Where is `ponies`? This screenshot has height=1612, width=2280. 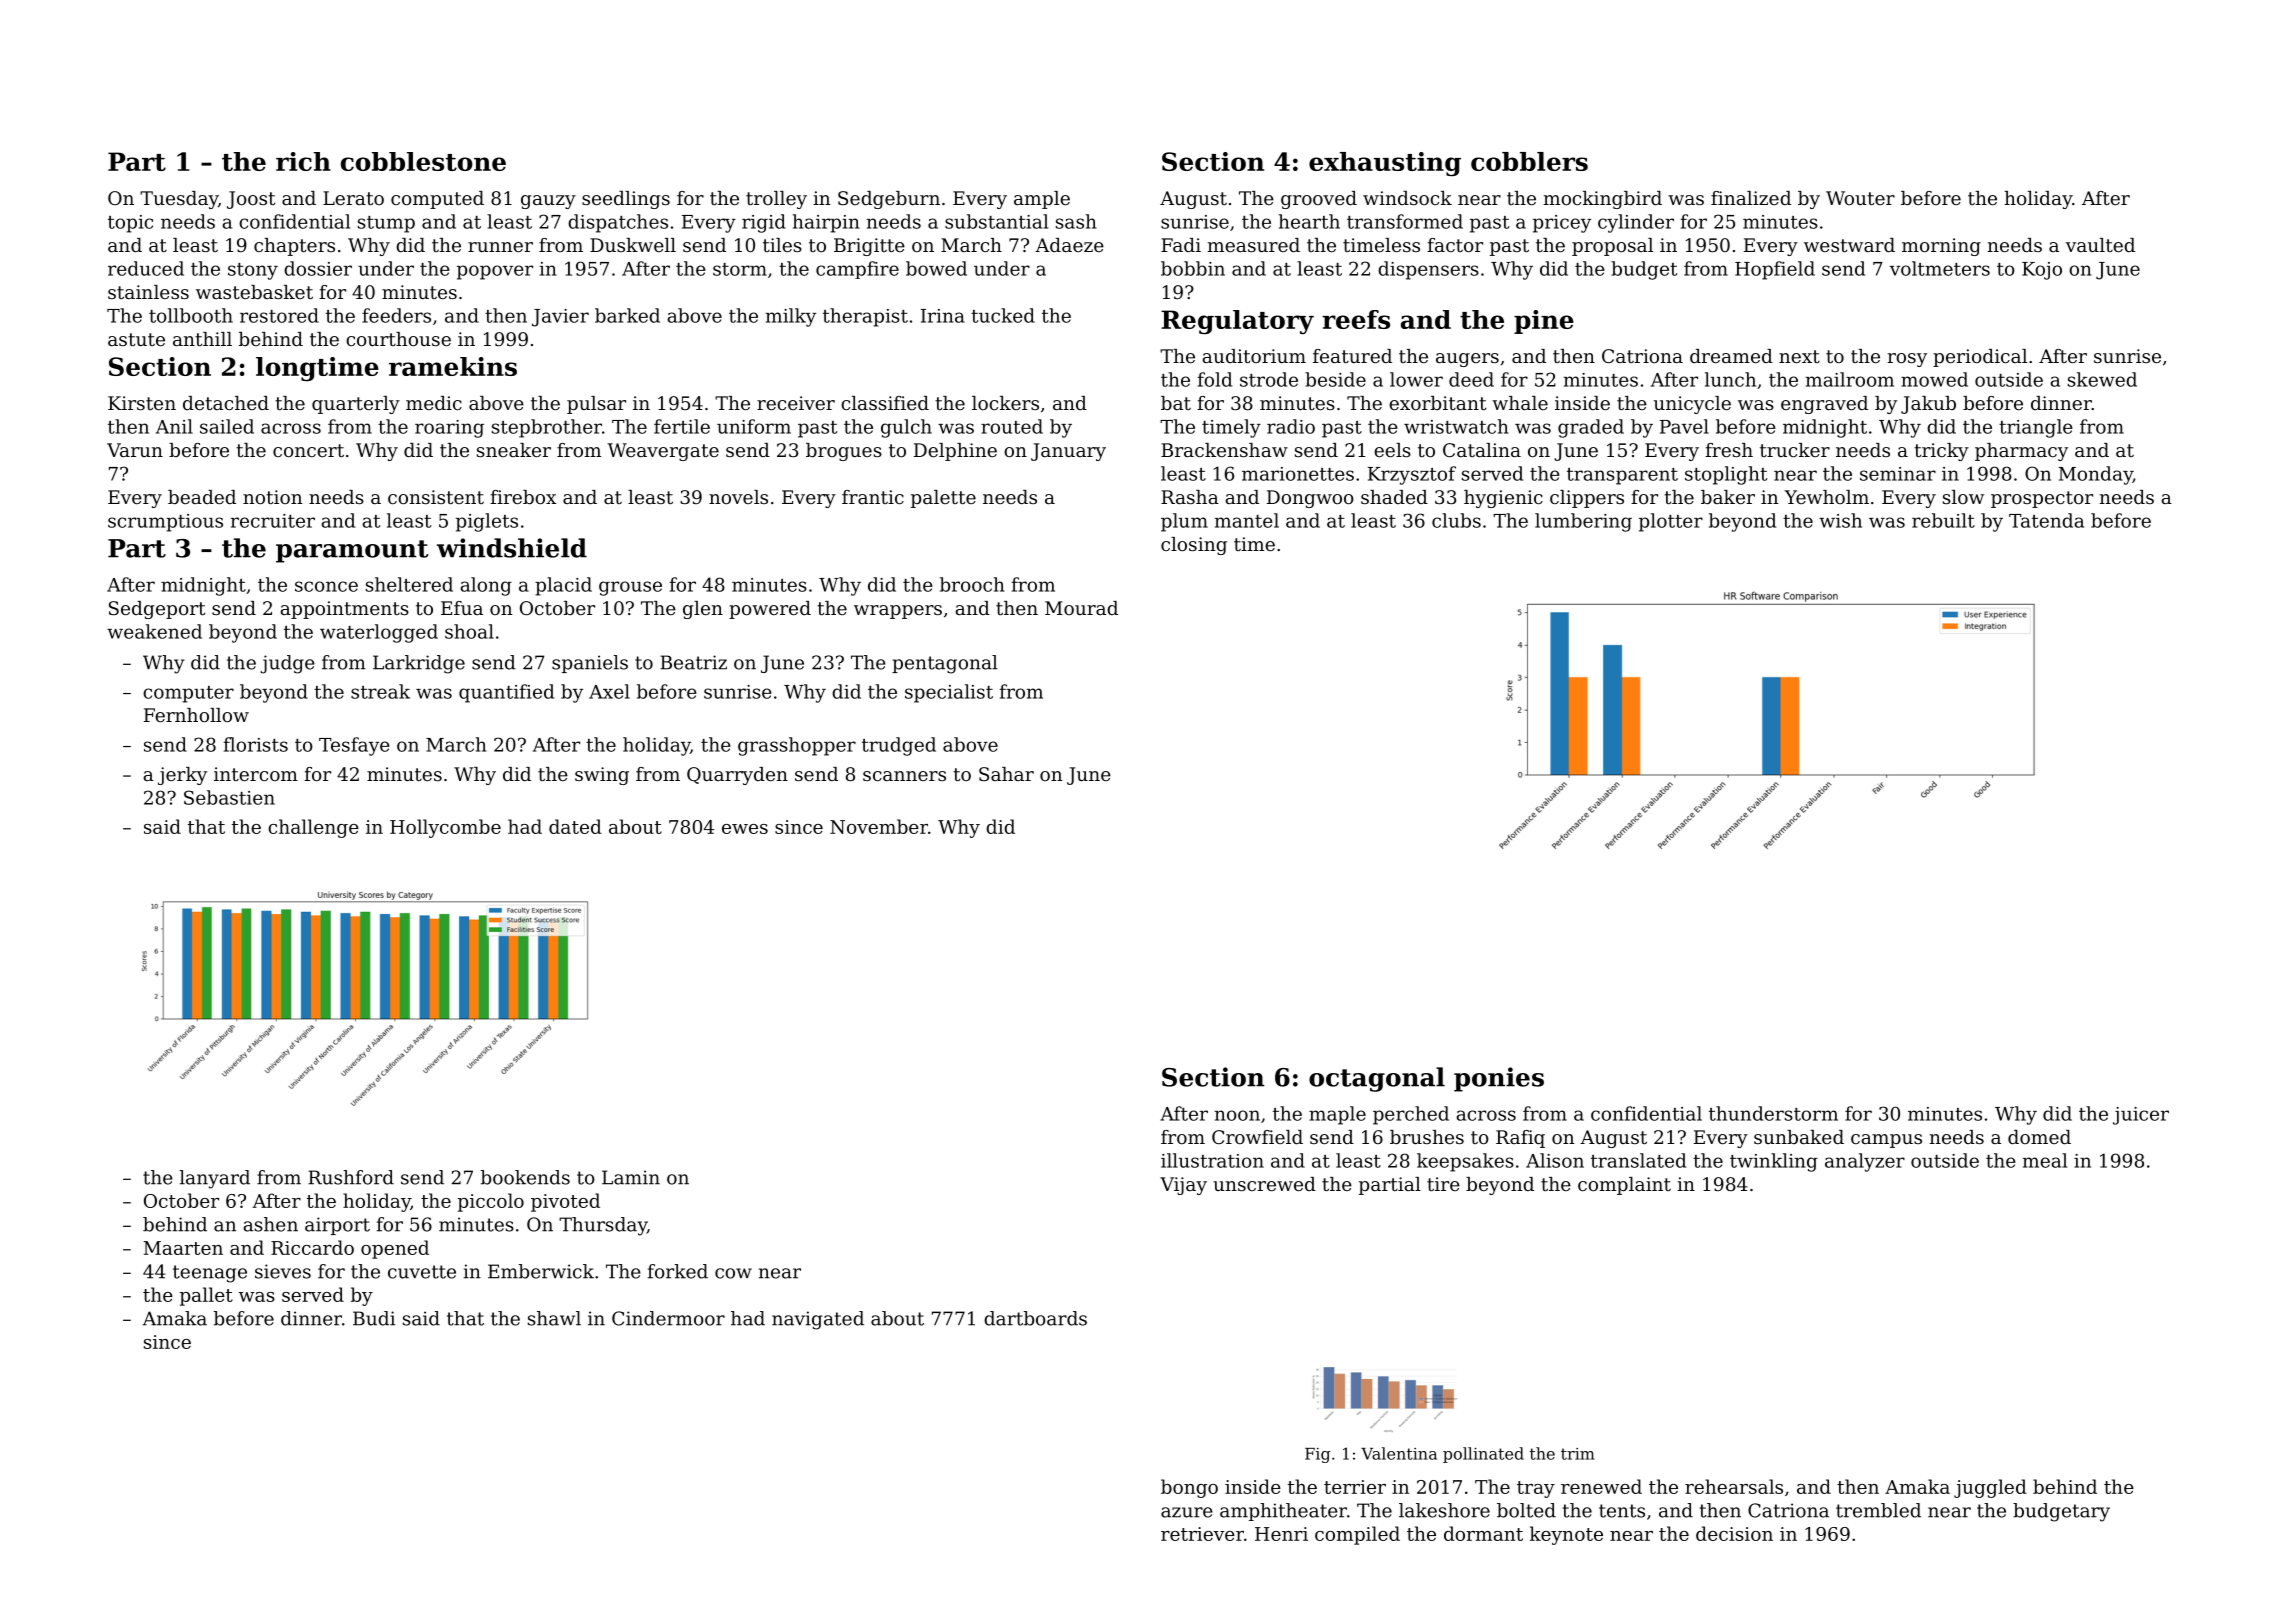 ponies is located at coordinates (1499, 1079).
